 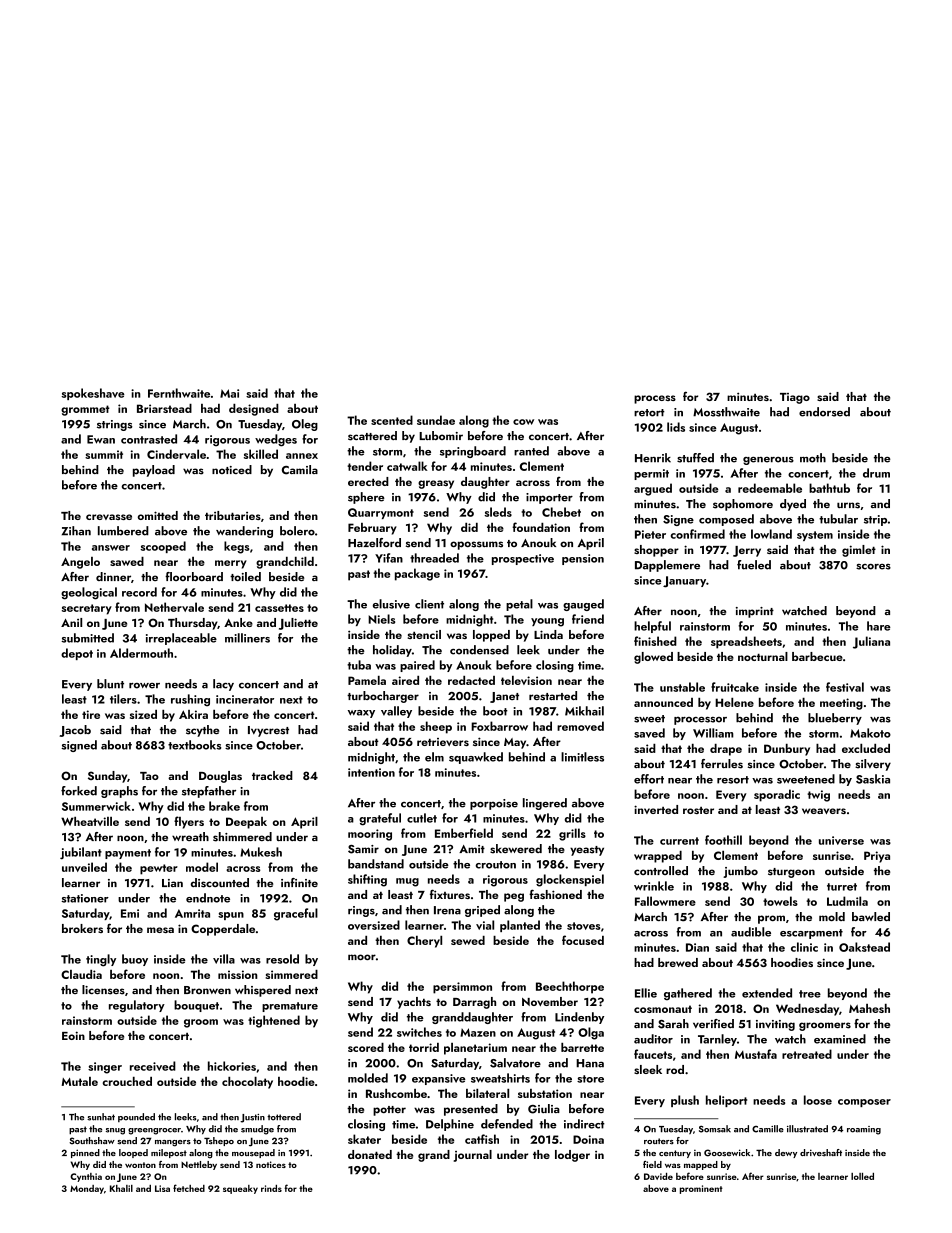 I want to click on toiled, so click(x=245, y=576).
